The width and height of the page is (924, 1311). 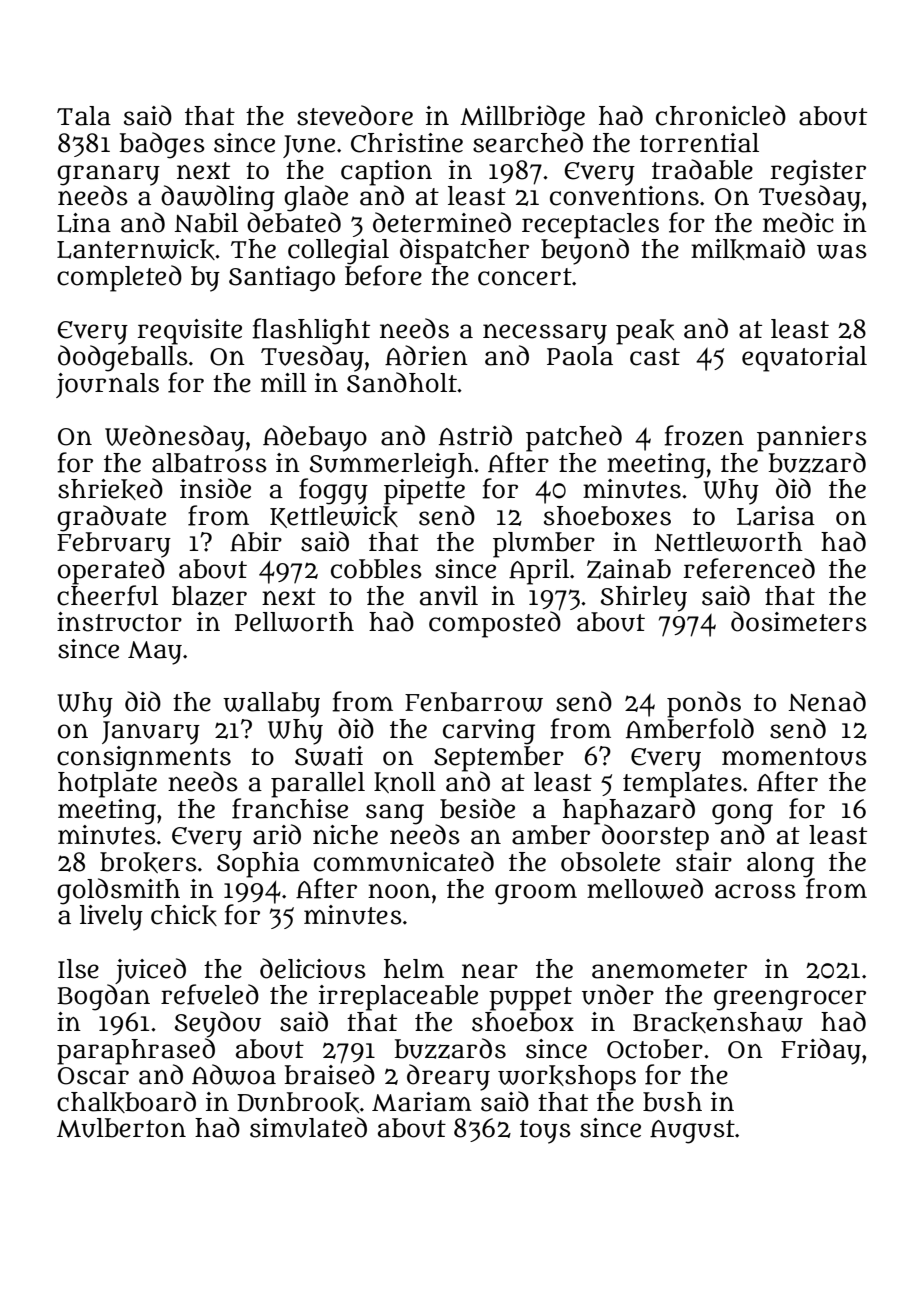 I want to click on torrential, so click(x=699, y=143).
